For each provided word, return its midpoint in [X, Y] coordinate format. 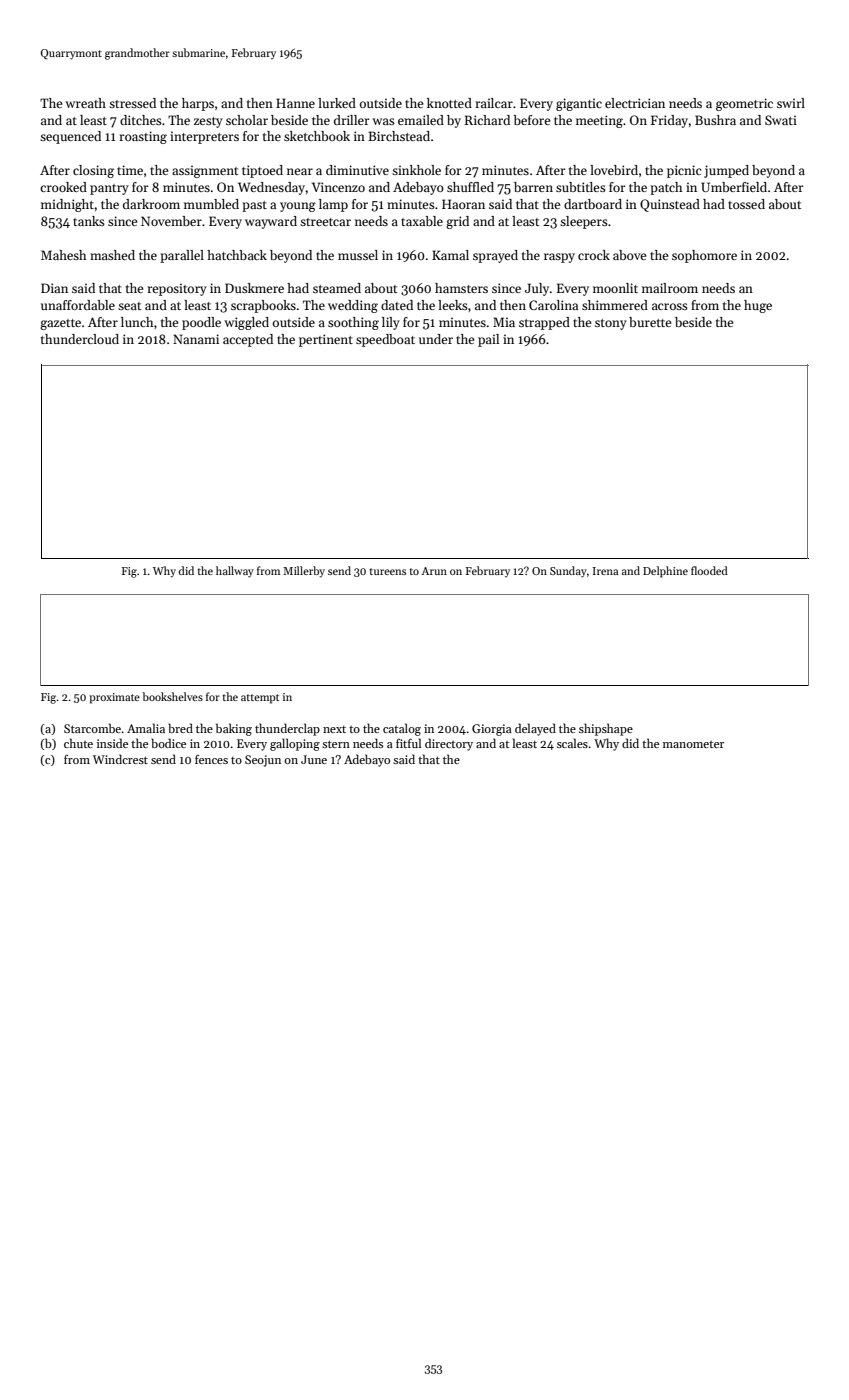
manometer [693, 744]
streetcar [325, 222]
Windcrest [120, 759]
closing [93, 171]
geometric [744, 104]
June [314, 759]
